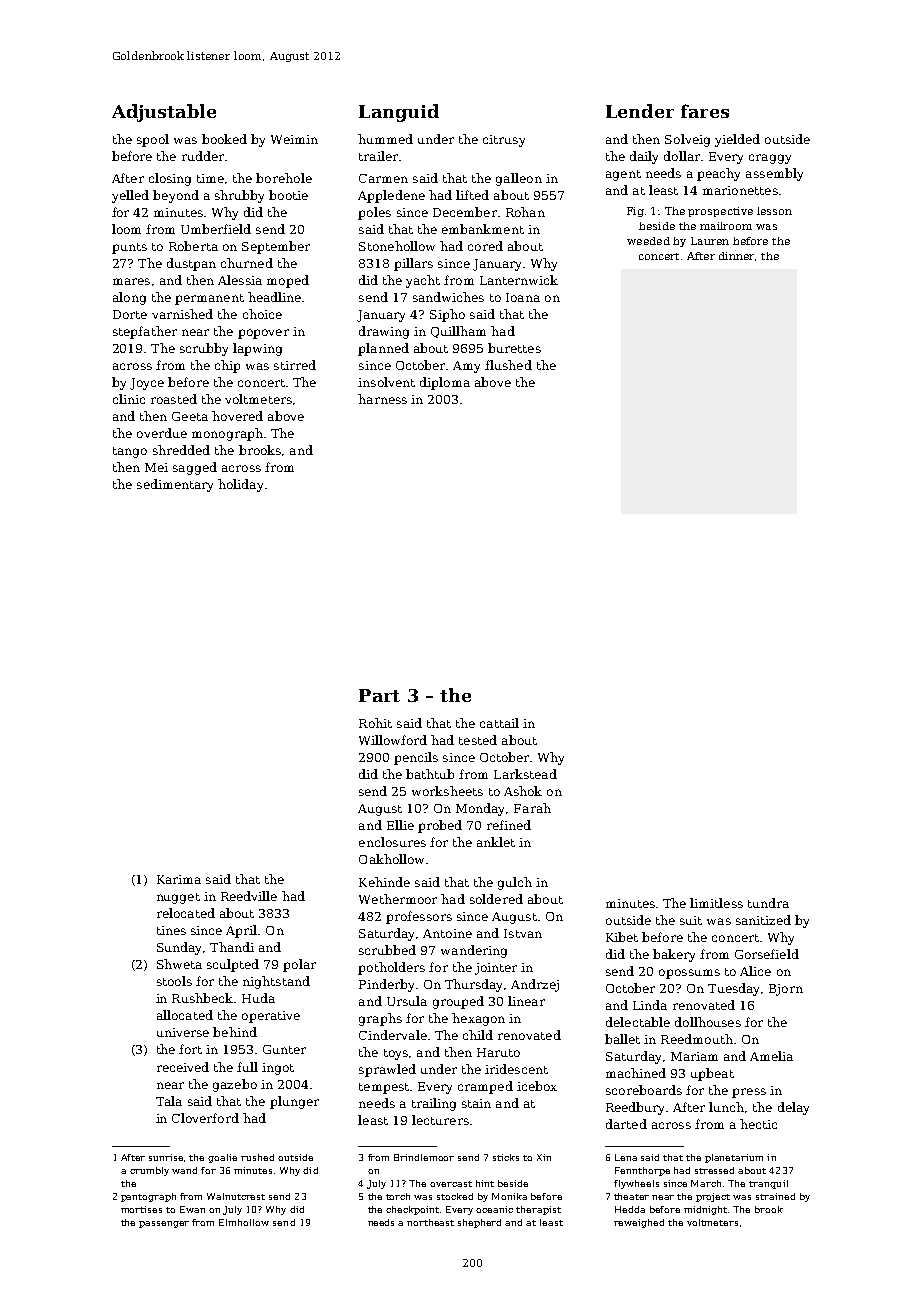  Describe the element at coordinates (736, 256) in the screenshot. I see `dinner` at that location.
